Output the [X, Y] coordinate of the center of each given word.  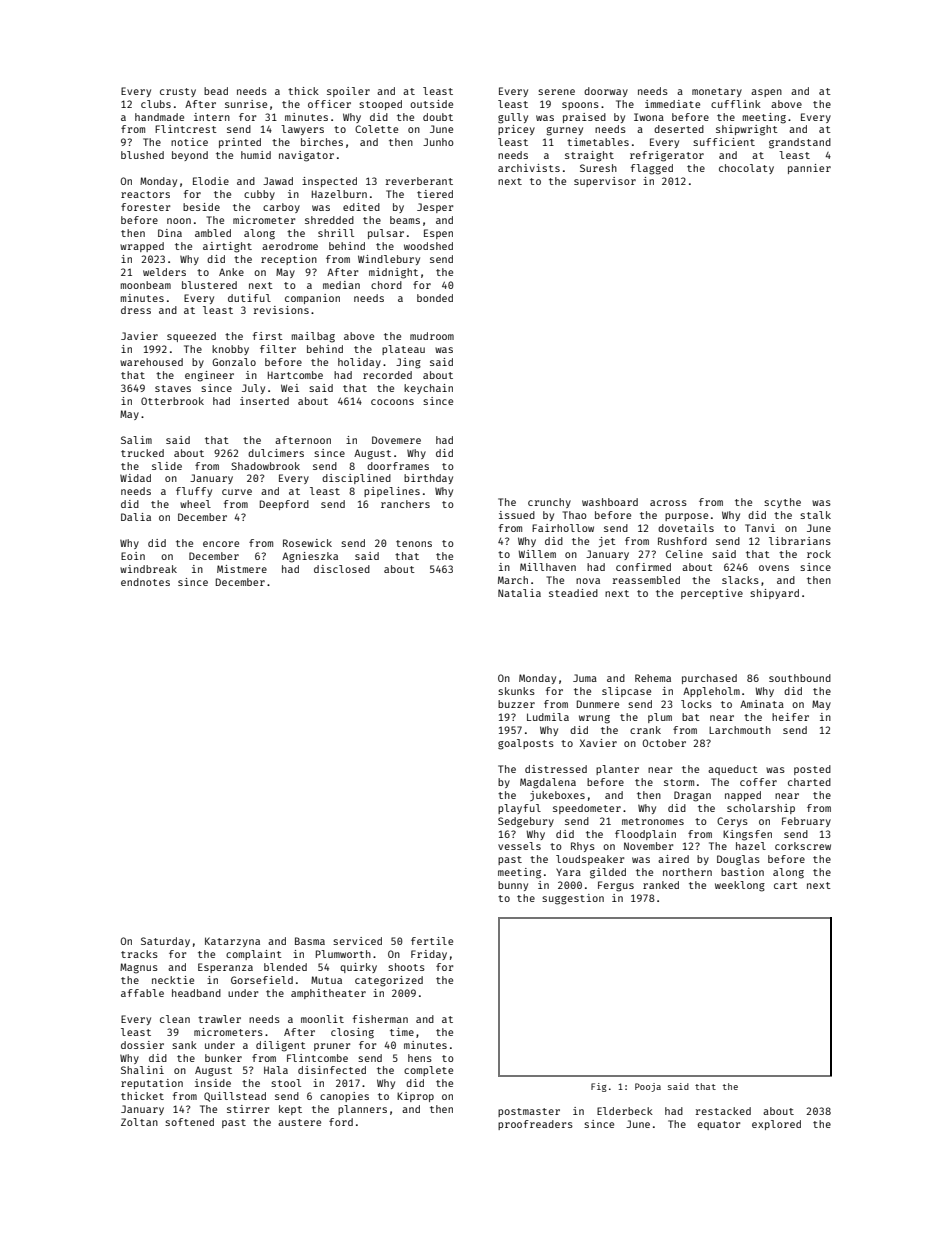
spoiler [348, 92]
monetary [717, 92]
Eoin [133, 556]
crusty [178, 92]
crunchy [549, 503]
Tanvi [760, 528]
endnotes [145, 582]
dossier [142, 1045]
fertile [432, 941]
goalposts [526, 744]
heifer [790, 717]
